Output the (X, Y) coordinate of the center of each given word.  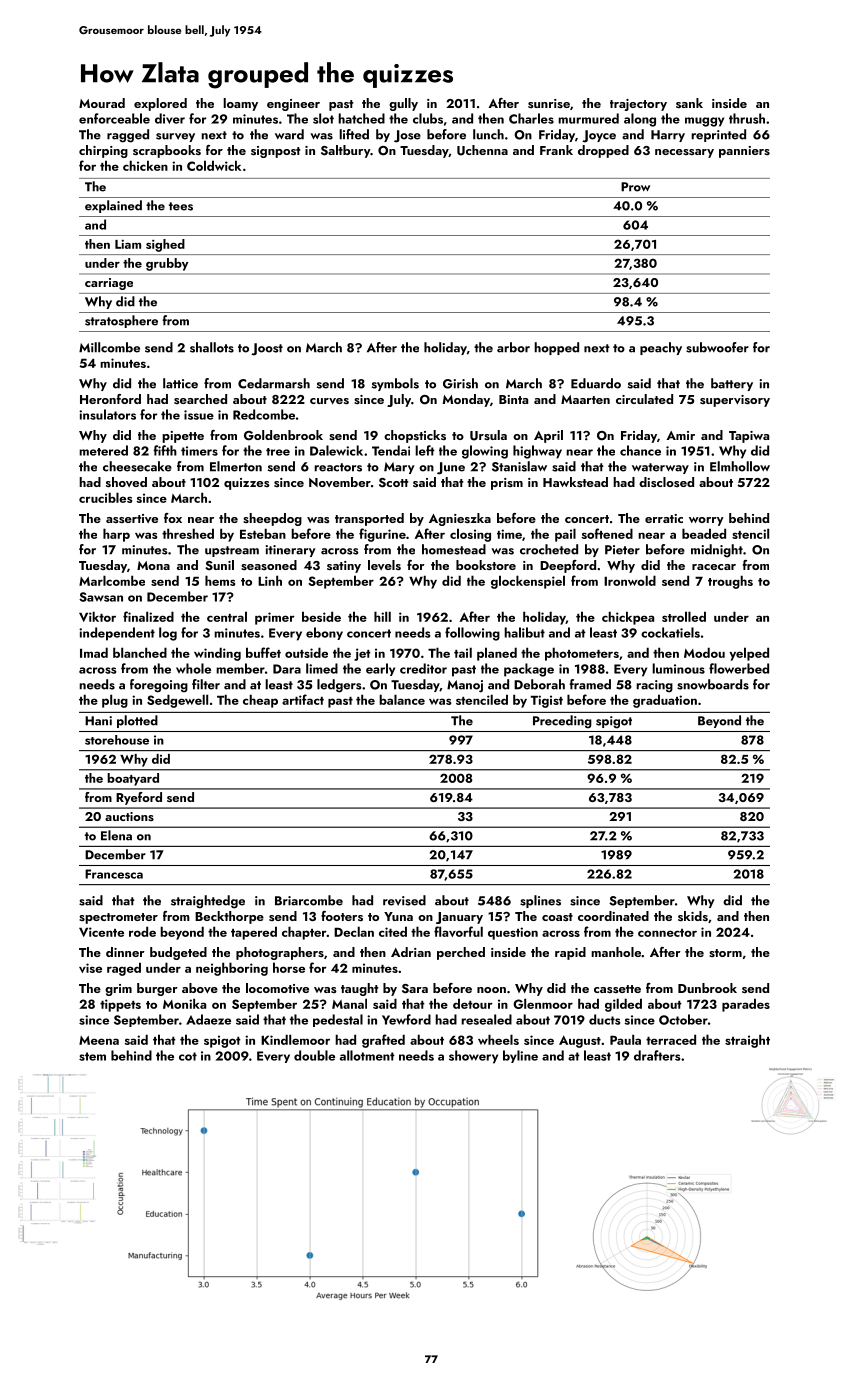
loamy (240, 104)
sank (689, 103)
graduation (665, 701)
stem (92, 1056)
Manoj (465, 686)
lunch (488, 134)
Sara (415, 989)
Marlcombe (112, 580)
